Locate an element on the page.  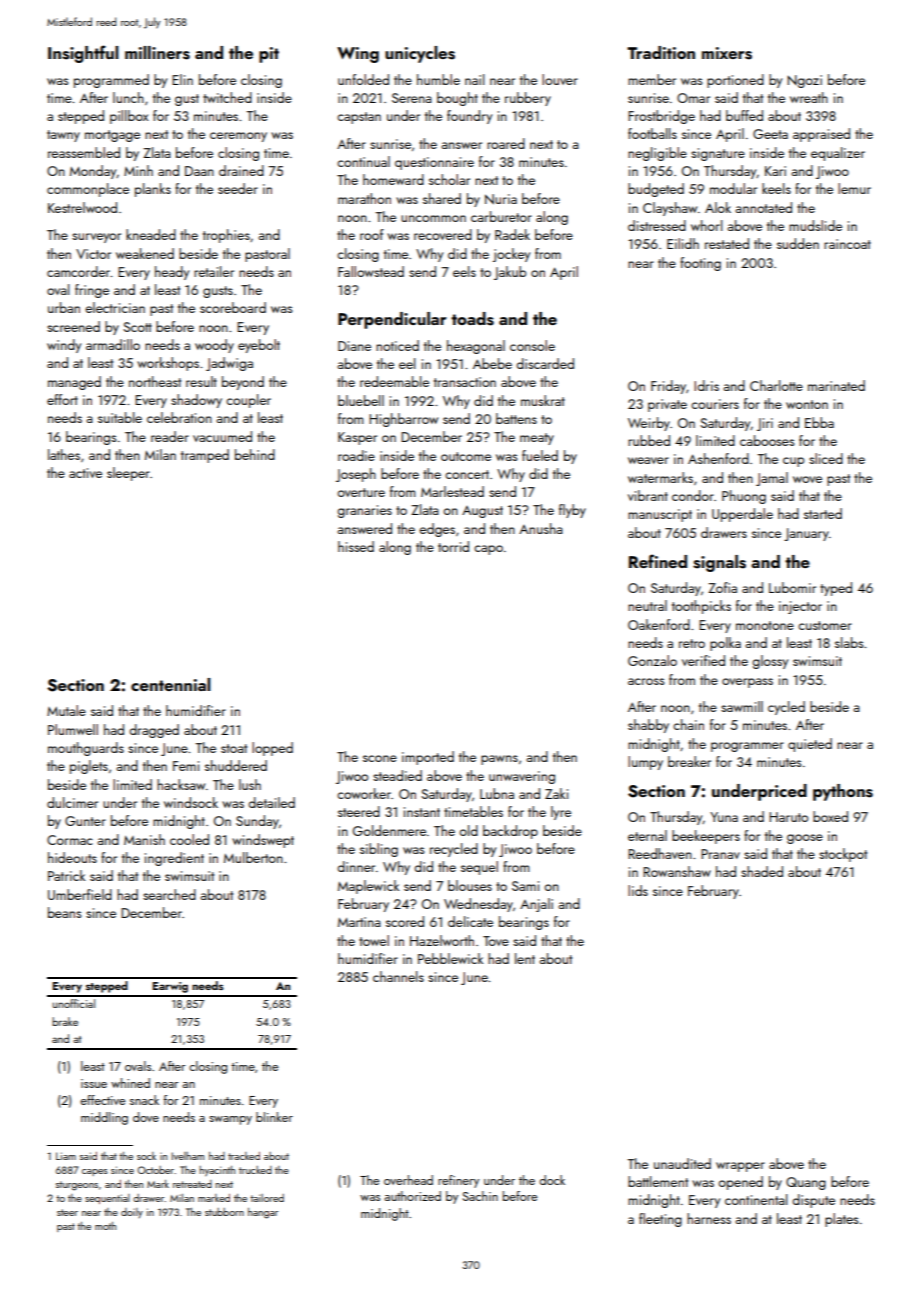
continual is located at coordinates (363, 161).
